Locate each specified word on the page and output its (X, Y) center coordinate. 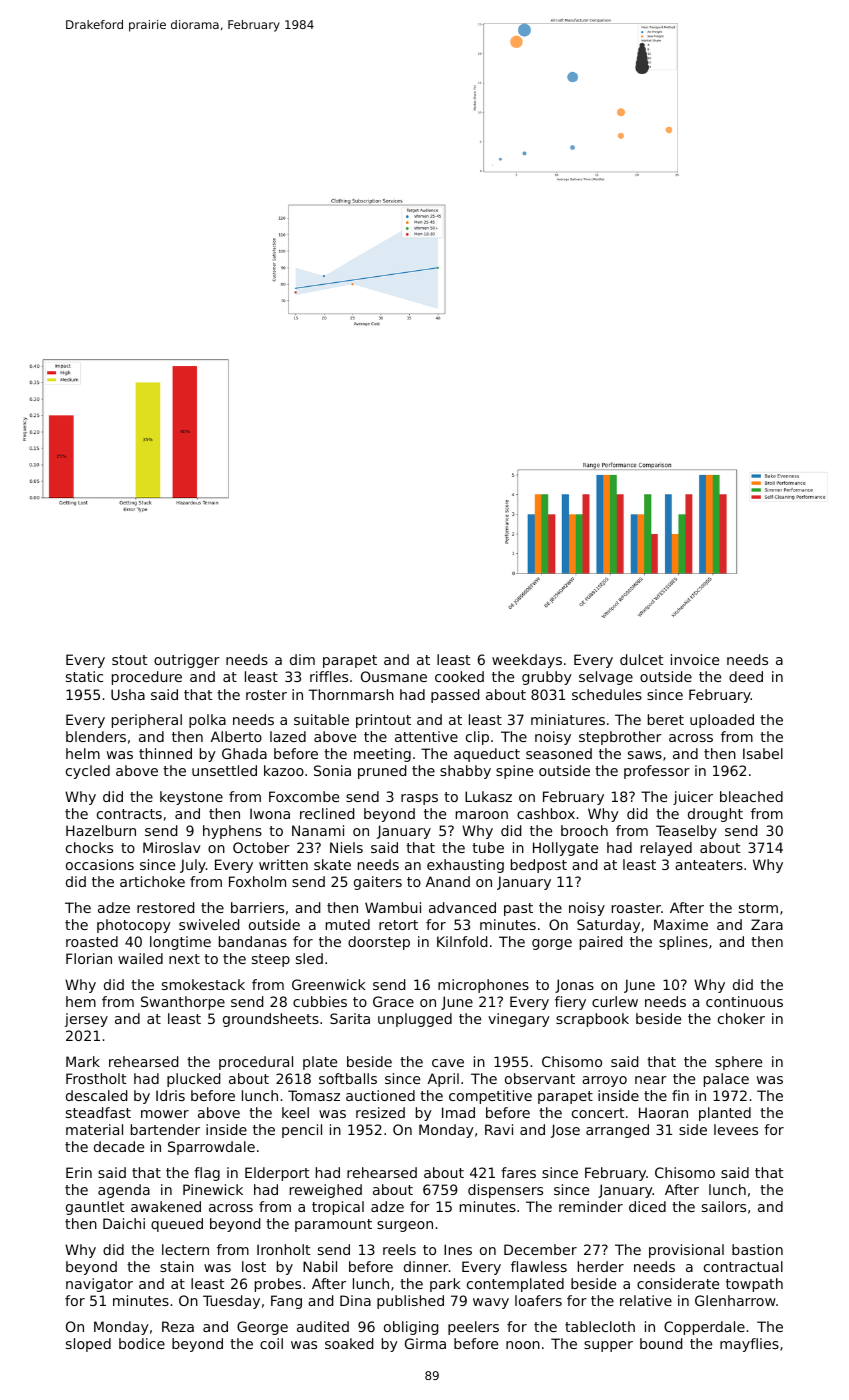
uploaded (722, 721)
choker (741, 1018)
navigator (99, 1285)
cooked (459, 676)
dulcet (641, 659)
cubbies (320, 1001)
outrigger (187, 661)
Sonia (332, 770)
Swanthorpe (183, 1003)
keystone (191, 798)
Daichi (124, 1223)
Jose (565, 1131)
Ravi (499, 1129)
